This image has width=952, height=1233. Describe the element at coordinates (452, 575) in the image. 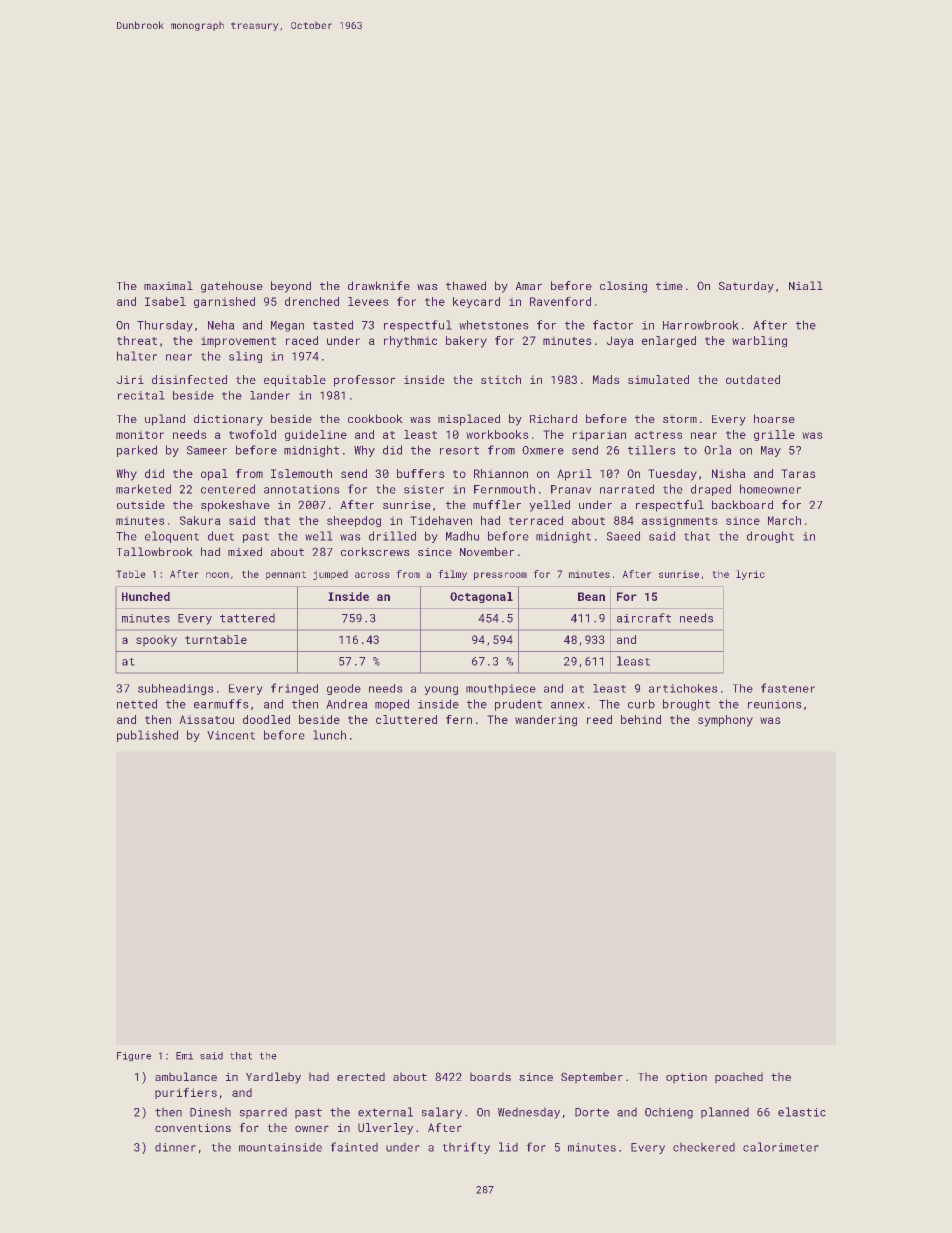

I see `filmy` at that location.
